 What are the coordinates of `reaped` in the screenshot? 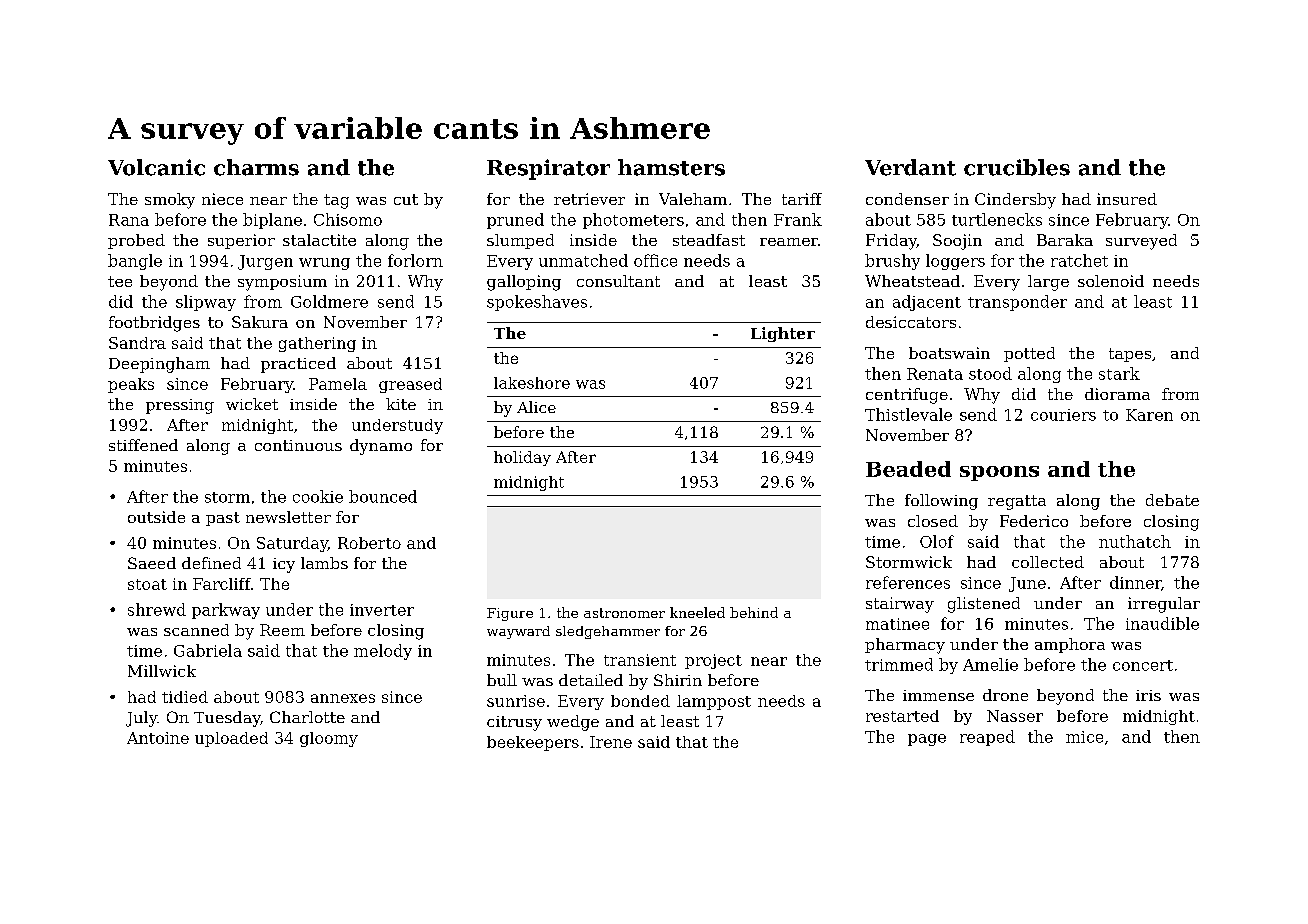 It's located at (987, 738).
